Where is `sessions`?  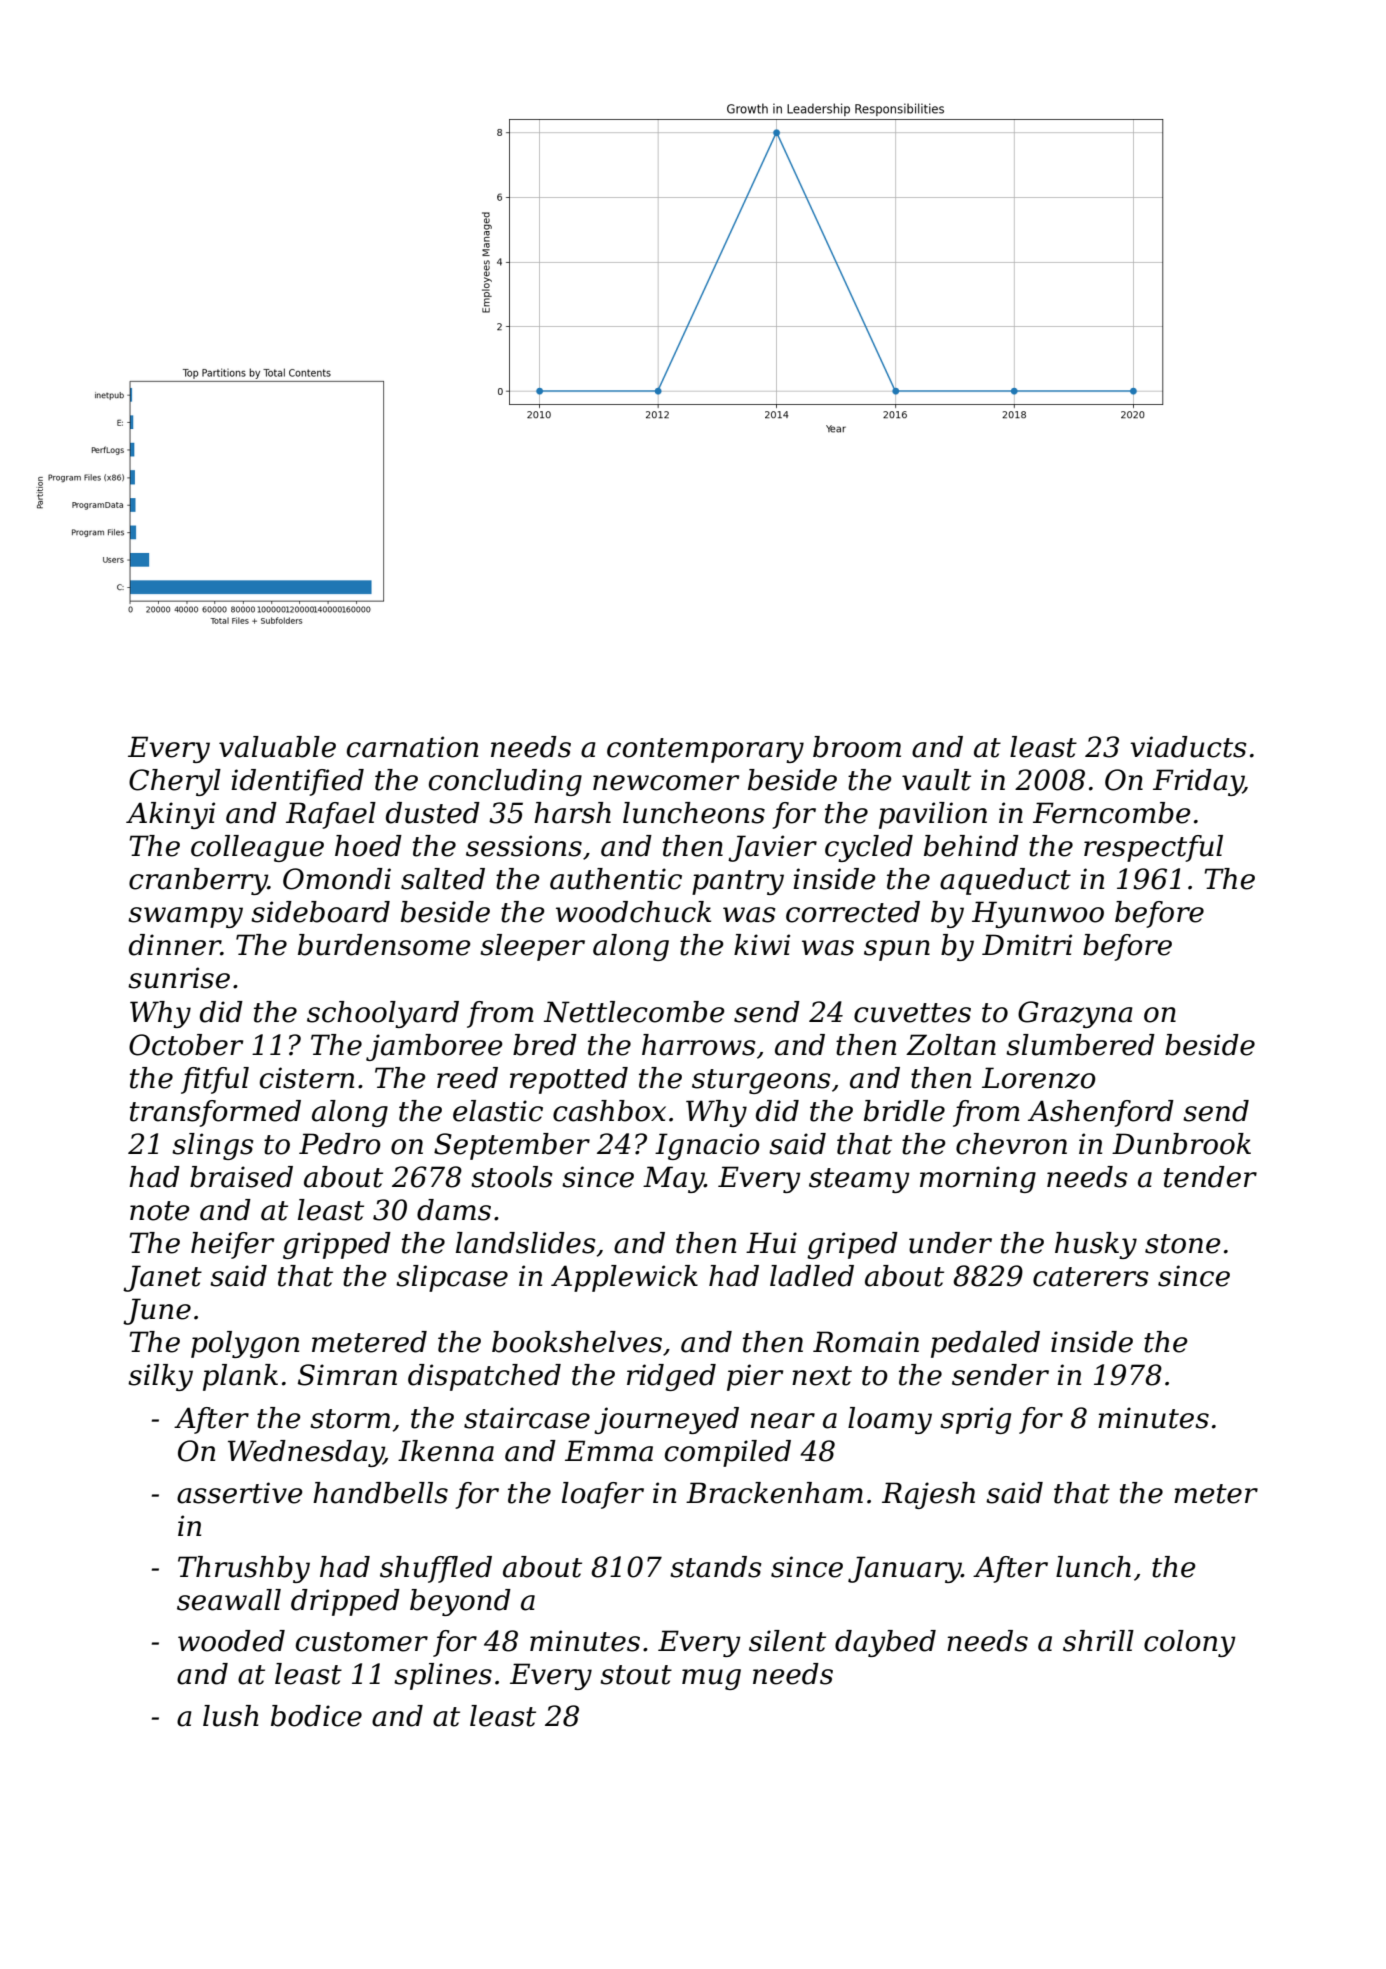
sessions is located at coordinates (524, 846).
